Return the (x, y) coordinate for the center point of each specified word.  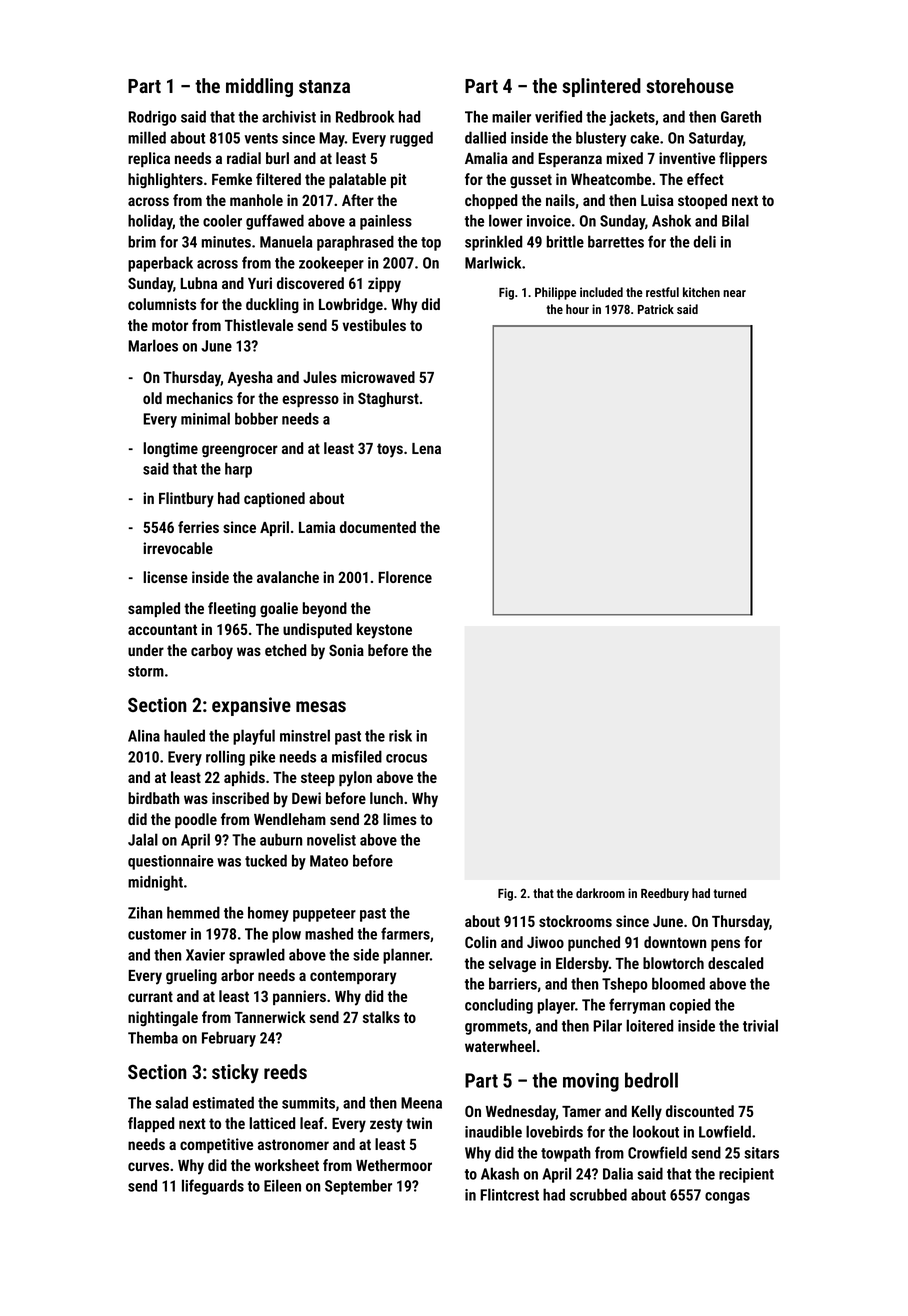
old (152, 398)
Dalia (618, 1173)
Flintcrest (509, 1194)
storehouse (690, 85)
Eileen (282, 1185)
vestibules (374, 325)
